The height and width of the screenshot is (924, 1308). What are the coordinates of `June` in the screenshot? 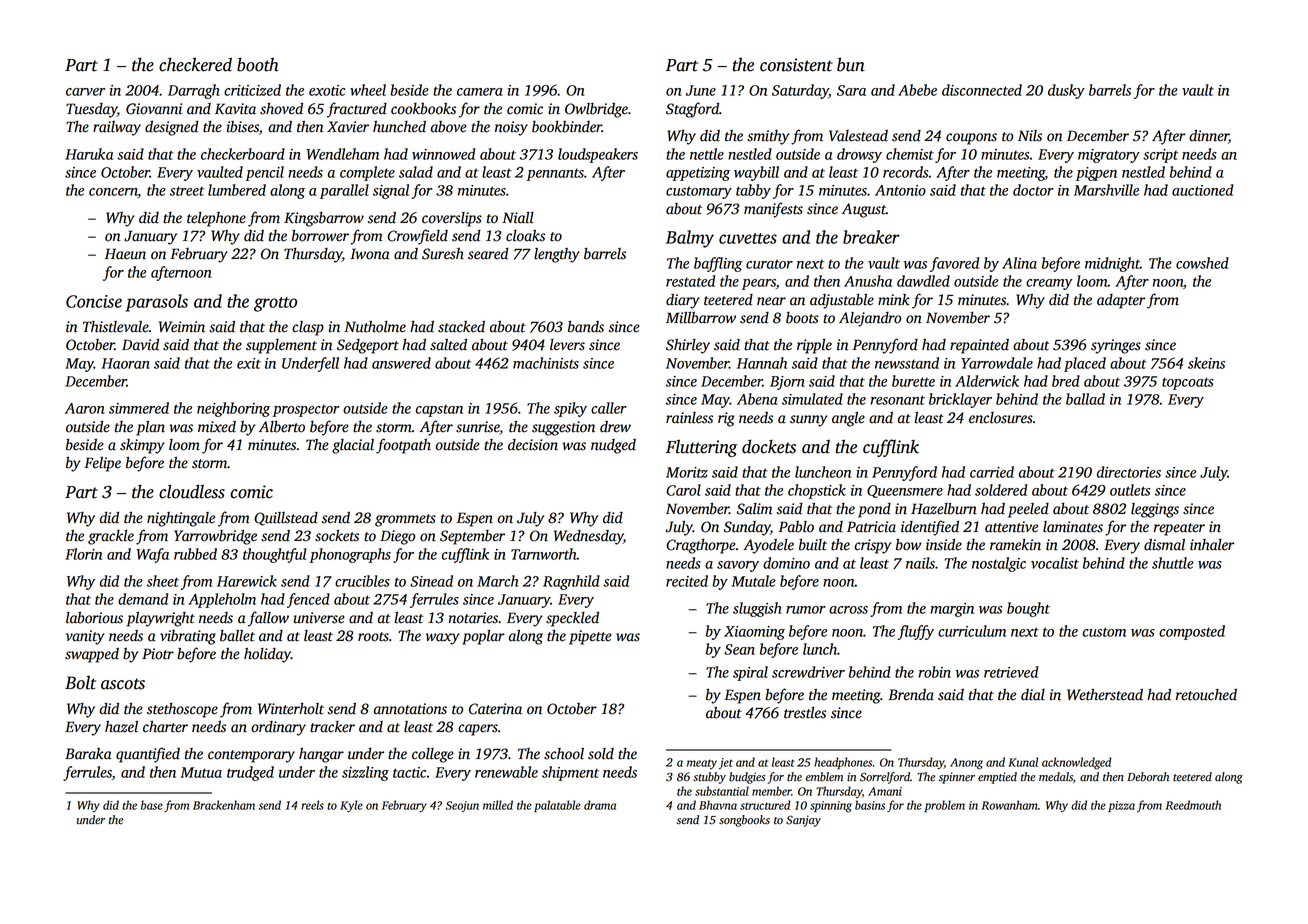 It's located at (701, 90).
